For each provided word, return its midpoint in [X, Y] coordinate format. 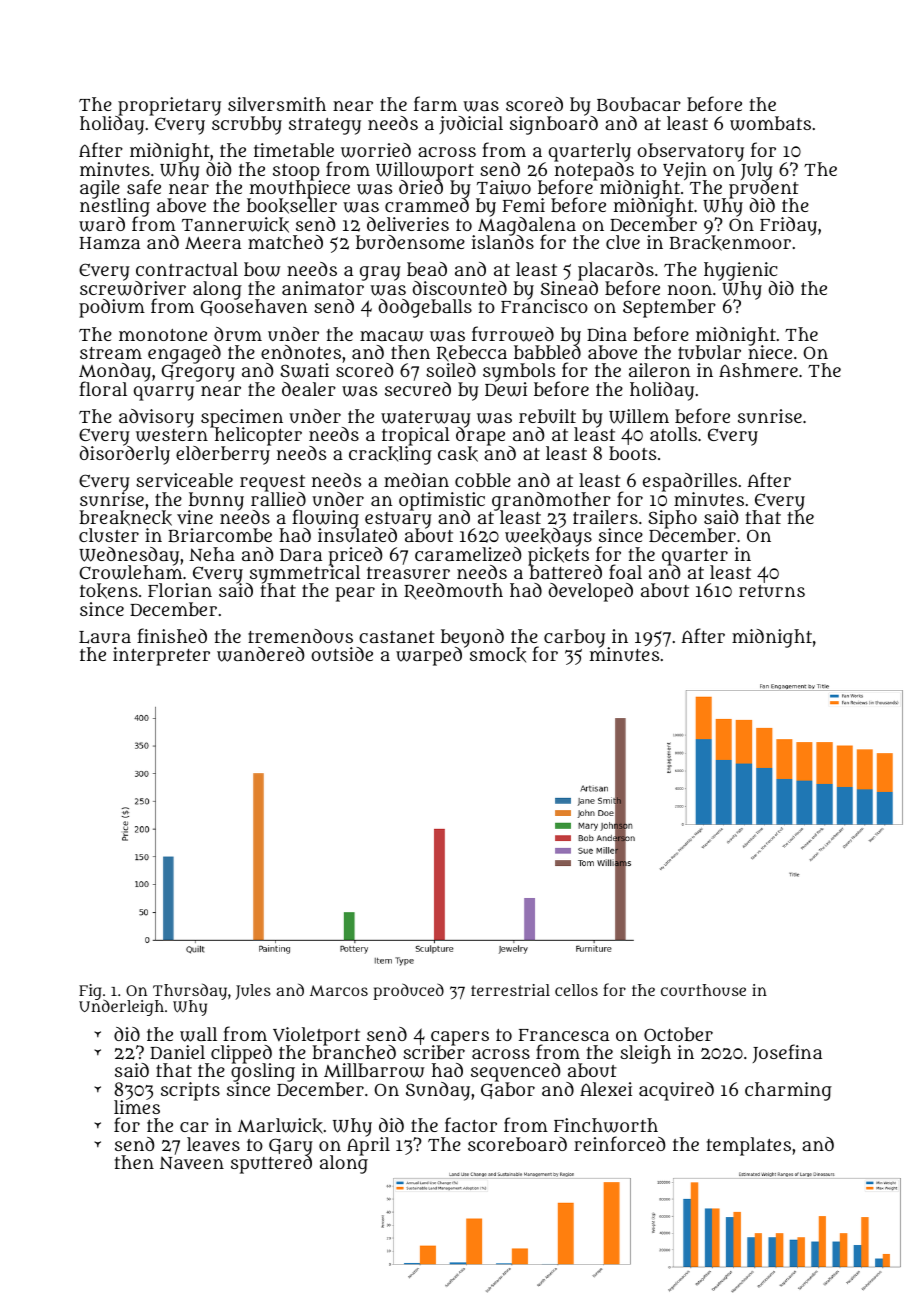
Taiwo [504, 187]
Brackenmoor [730, 243]
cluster [109, 535]
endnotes [301, 352]
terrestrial [510, 990]
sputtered [271, 1164]
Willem [639, 416]
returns [772, 591]
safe [144, 186]
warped [429, 657]
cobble [483, 480]
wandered [260, 654]
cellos [576, 990]
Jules [253, 992]
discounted [460, 288]
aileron [660, 370]
